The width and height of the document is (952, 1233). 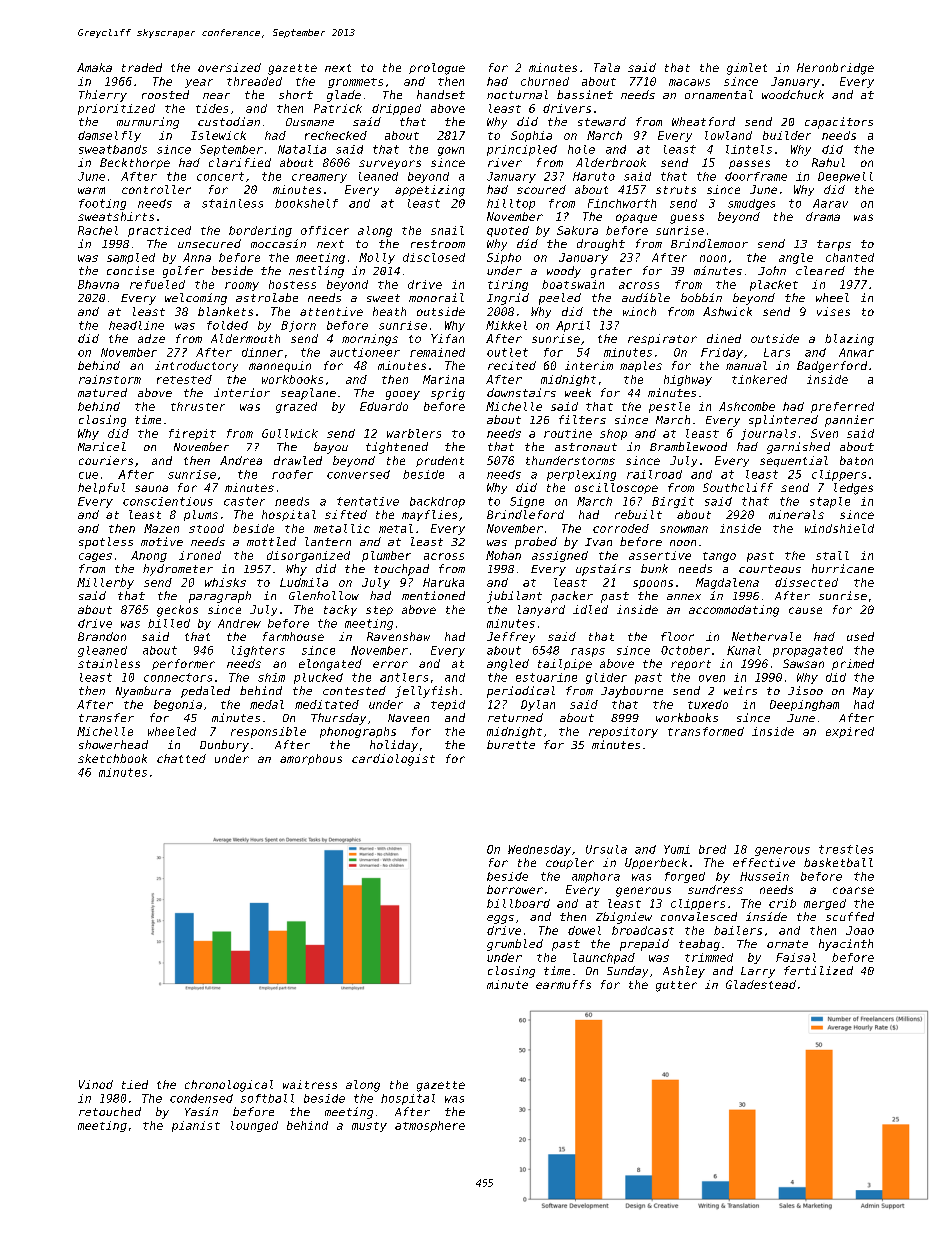 I want to click on grommets, so click(x=355, y=83).
